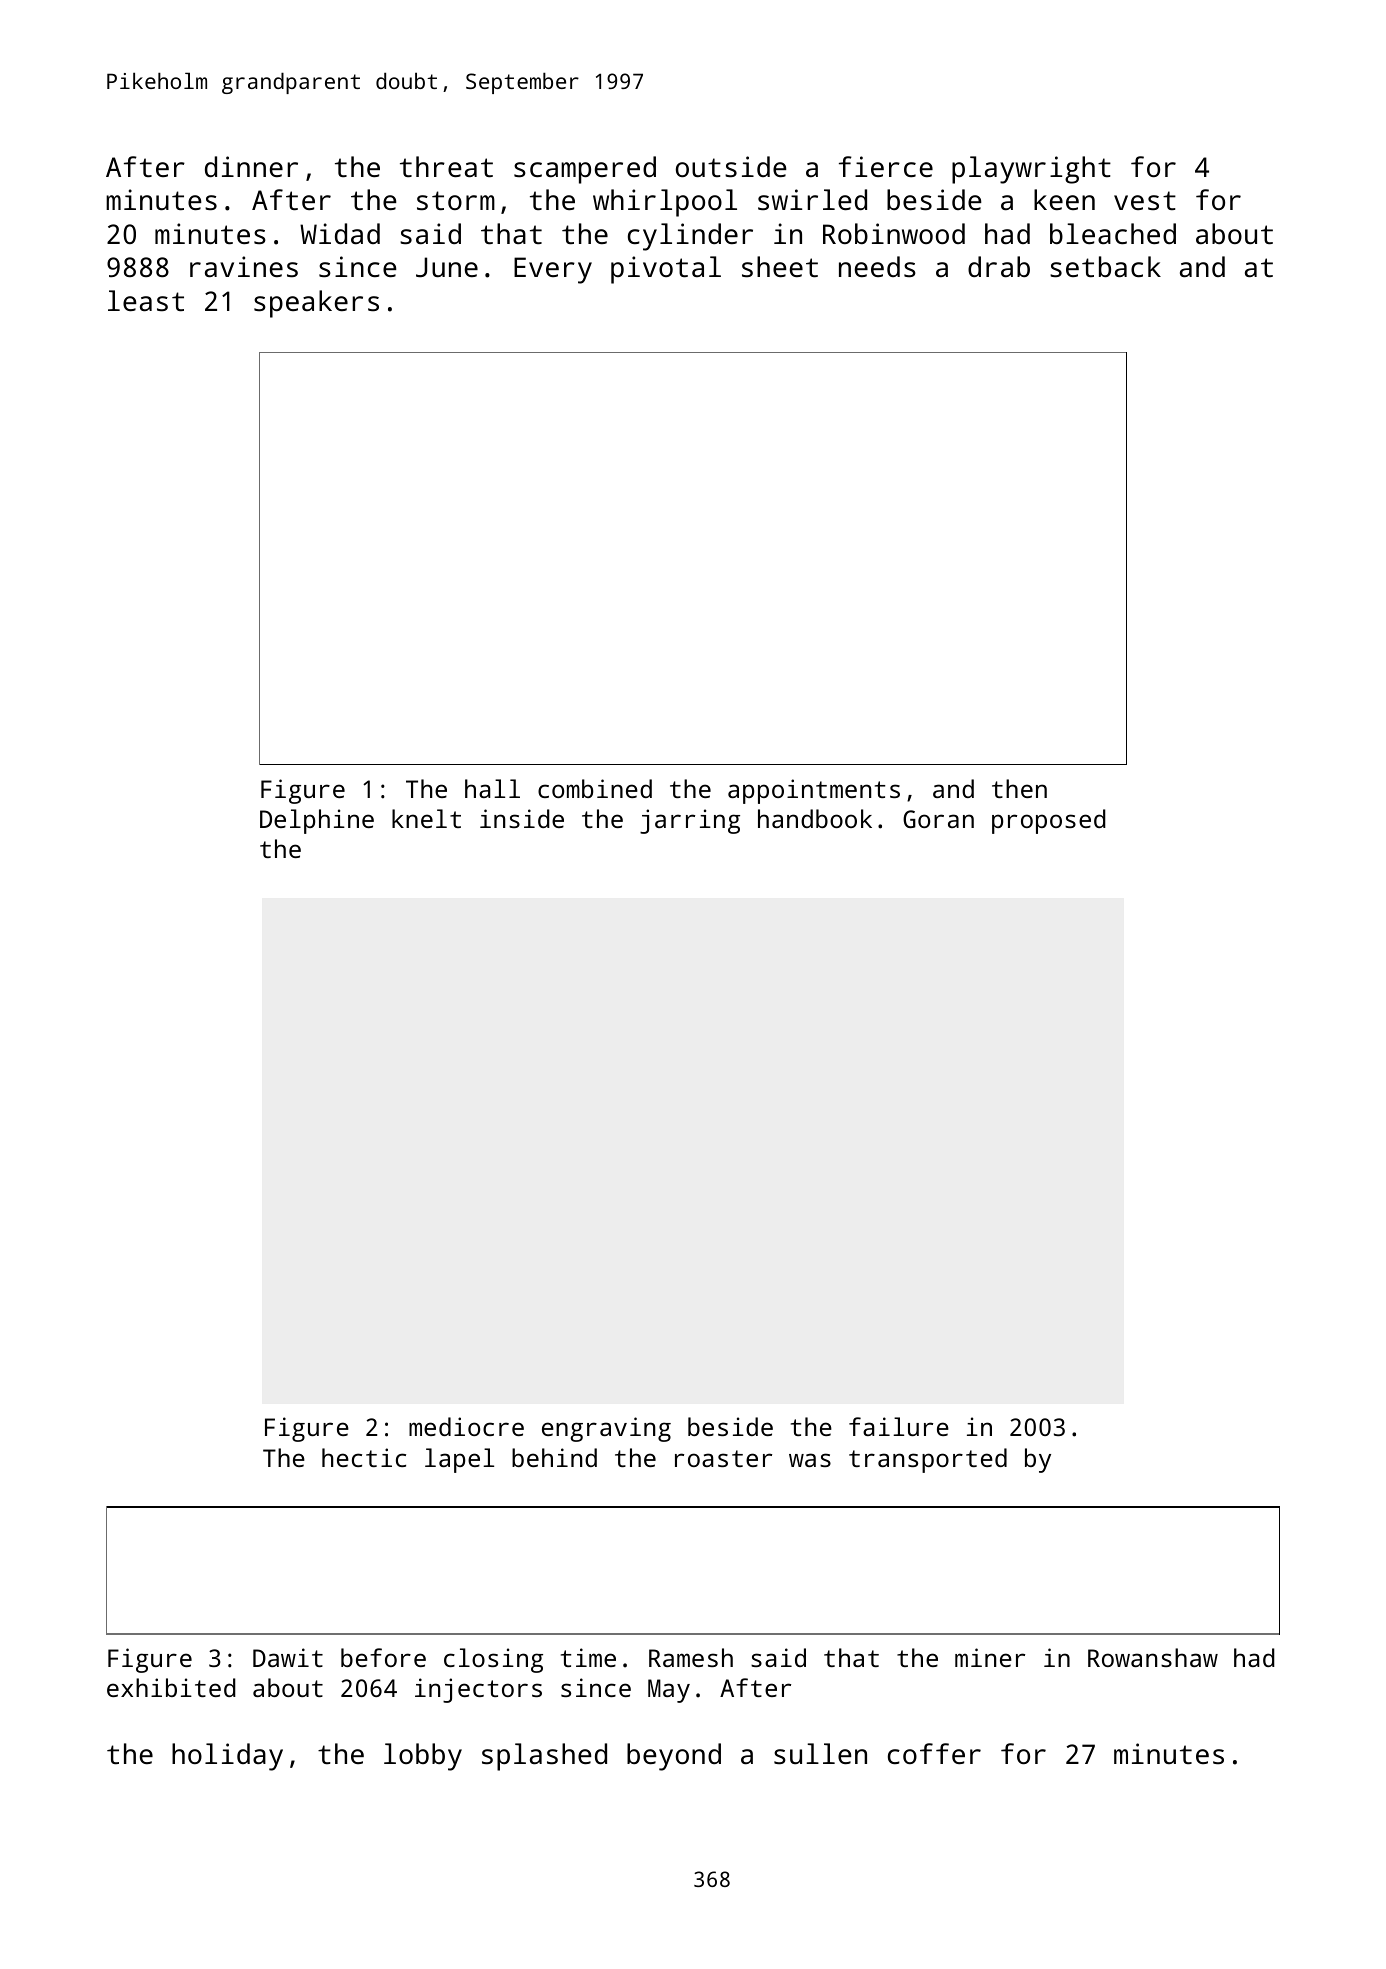 The image size is (1386, 1969). I want to click on Delphine, so click(317, 821).
